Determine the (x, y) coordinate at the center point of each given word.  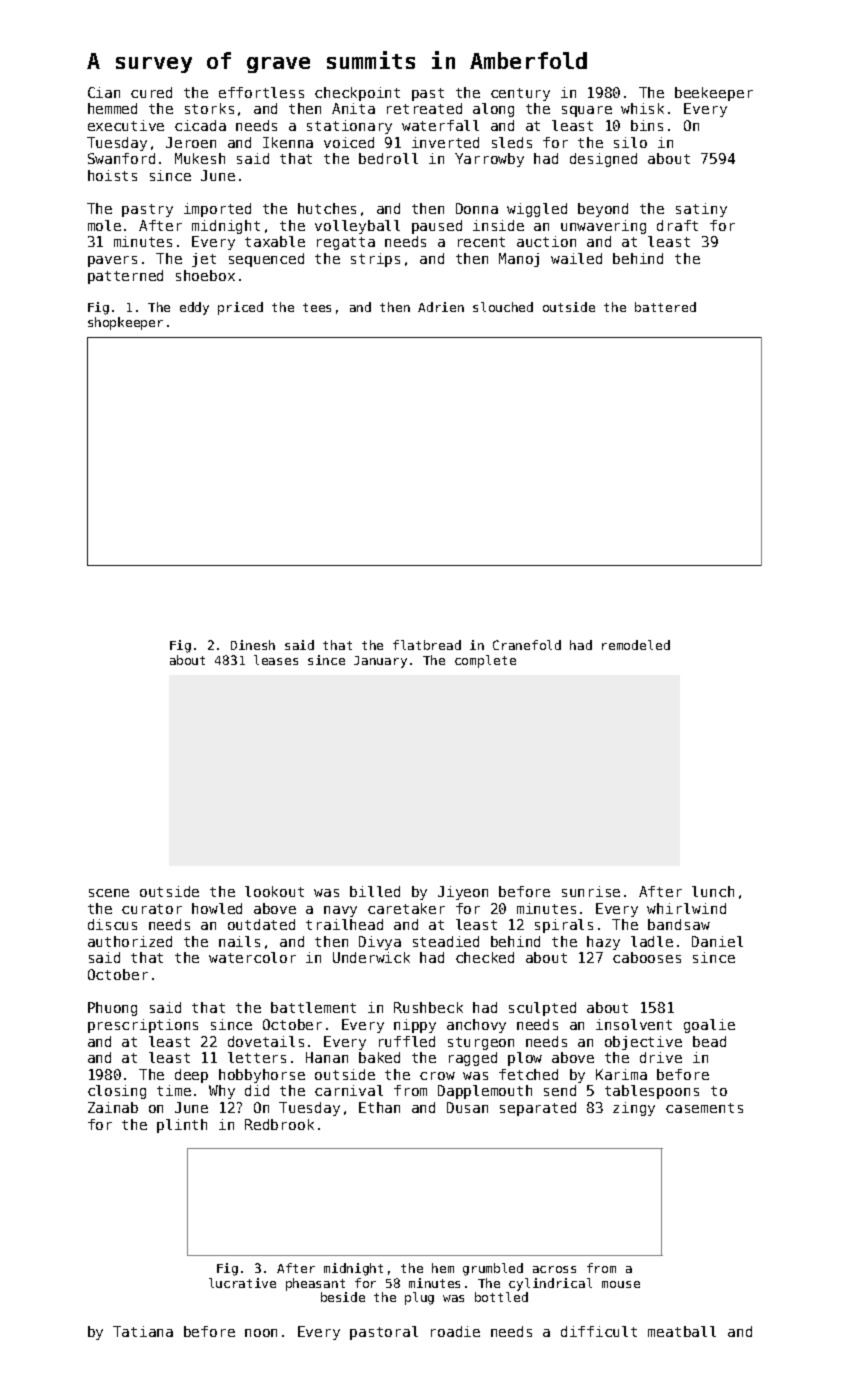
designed (603, 160)
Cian (104, 92)
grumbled (493, 1269)
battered (665, 307)
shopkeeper (125, 323)
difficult (599, 1331)
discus (112, 924)
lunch (713, 891)
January (380, 662)
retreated (424, 108)
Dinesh (253, 645)
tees (317, 307)
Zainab (113, 1107)
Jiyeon (463, 893)
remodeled (636, 645)
